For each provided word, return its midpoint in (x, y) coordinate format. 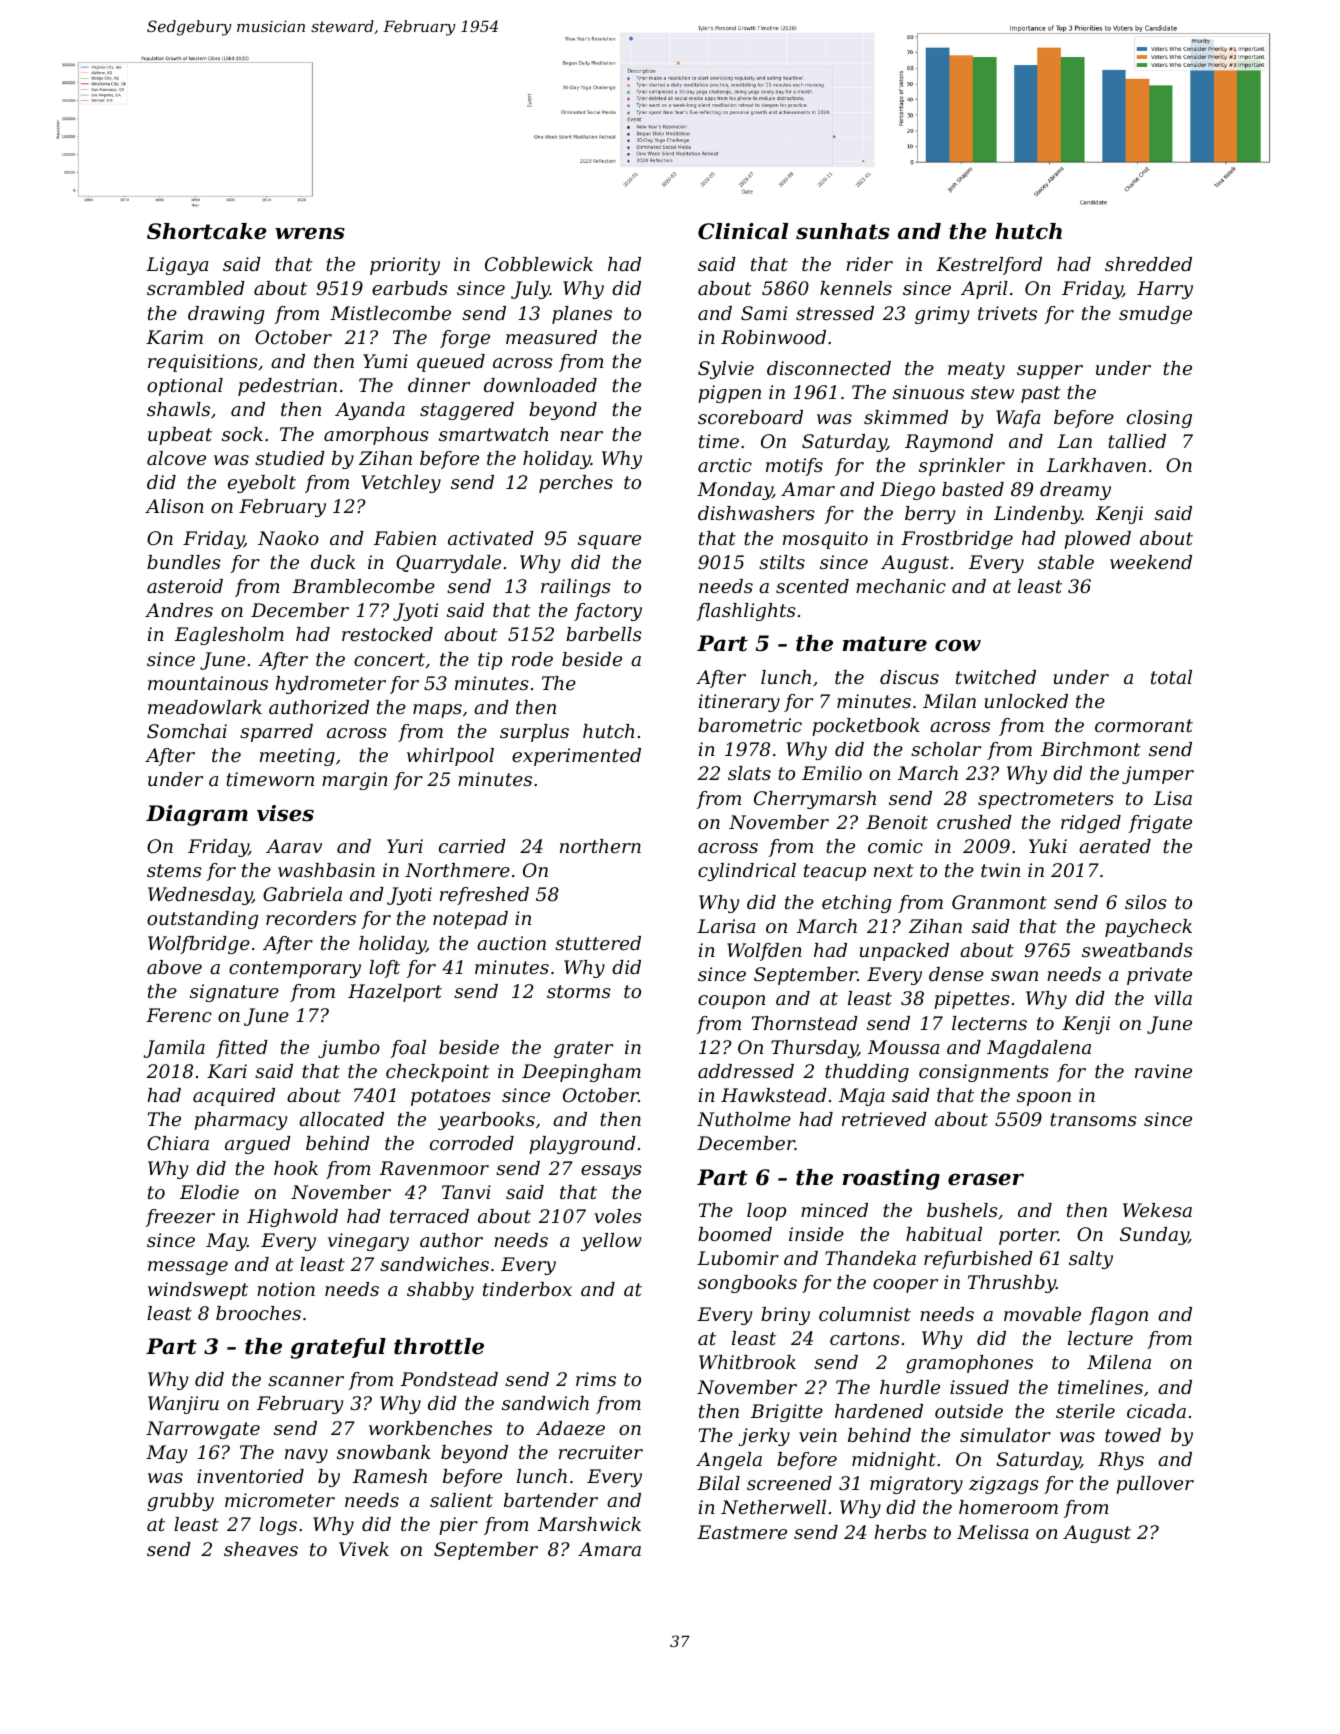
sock (242, 434)
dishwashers (756, 513)
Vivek (364, 1549)
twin (1000, 870)
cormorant (1144, 725)
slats (749, 773)
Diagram (197, 815)
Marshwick (589, 1524)
